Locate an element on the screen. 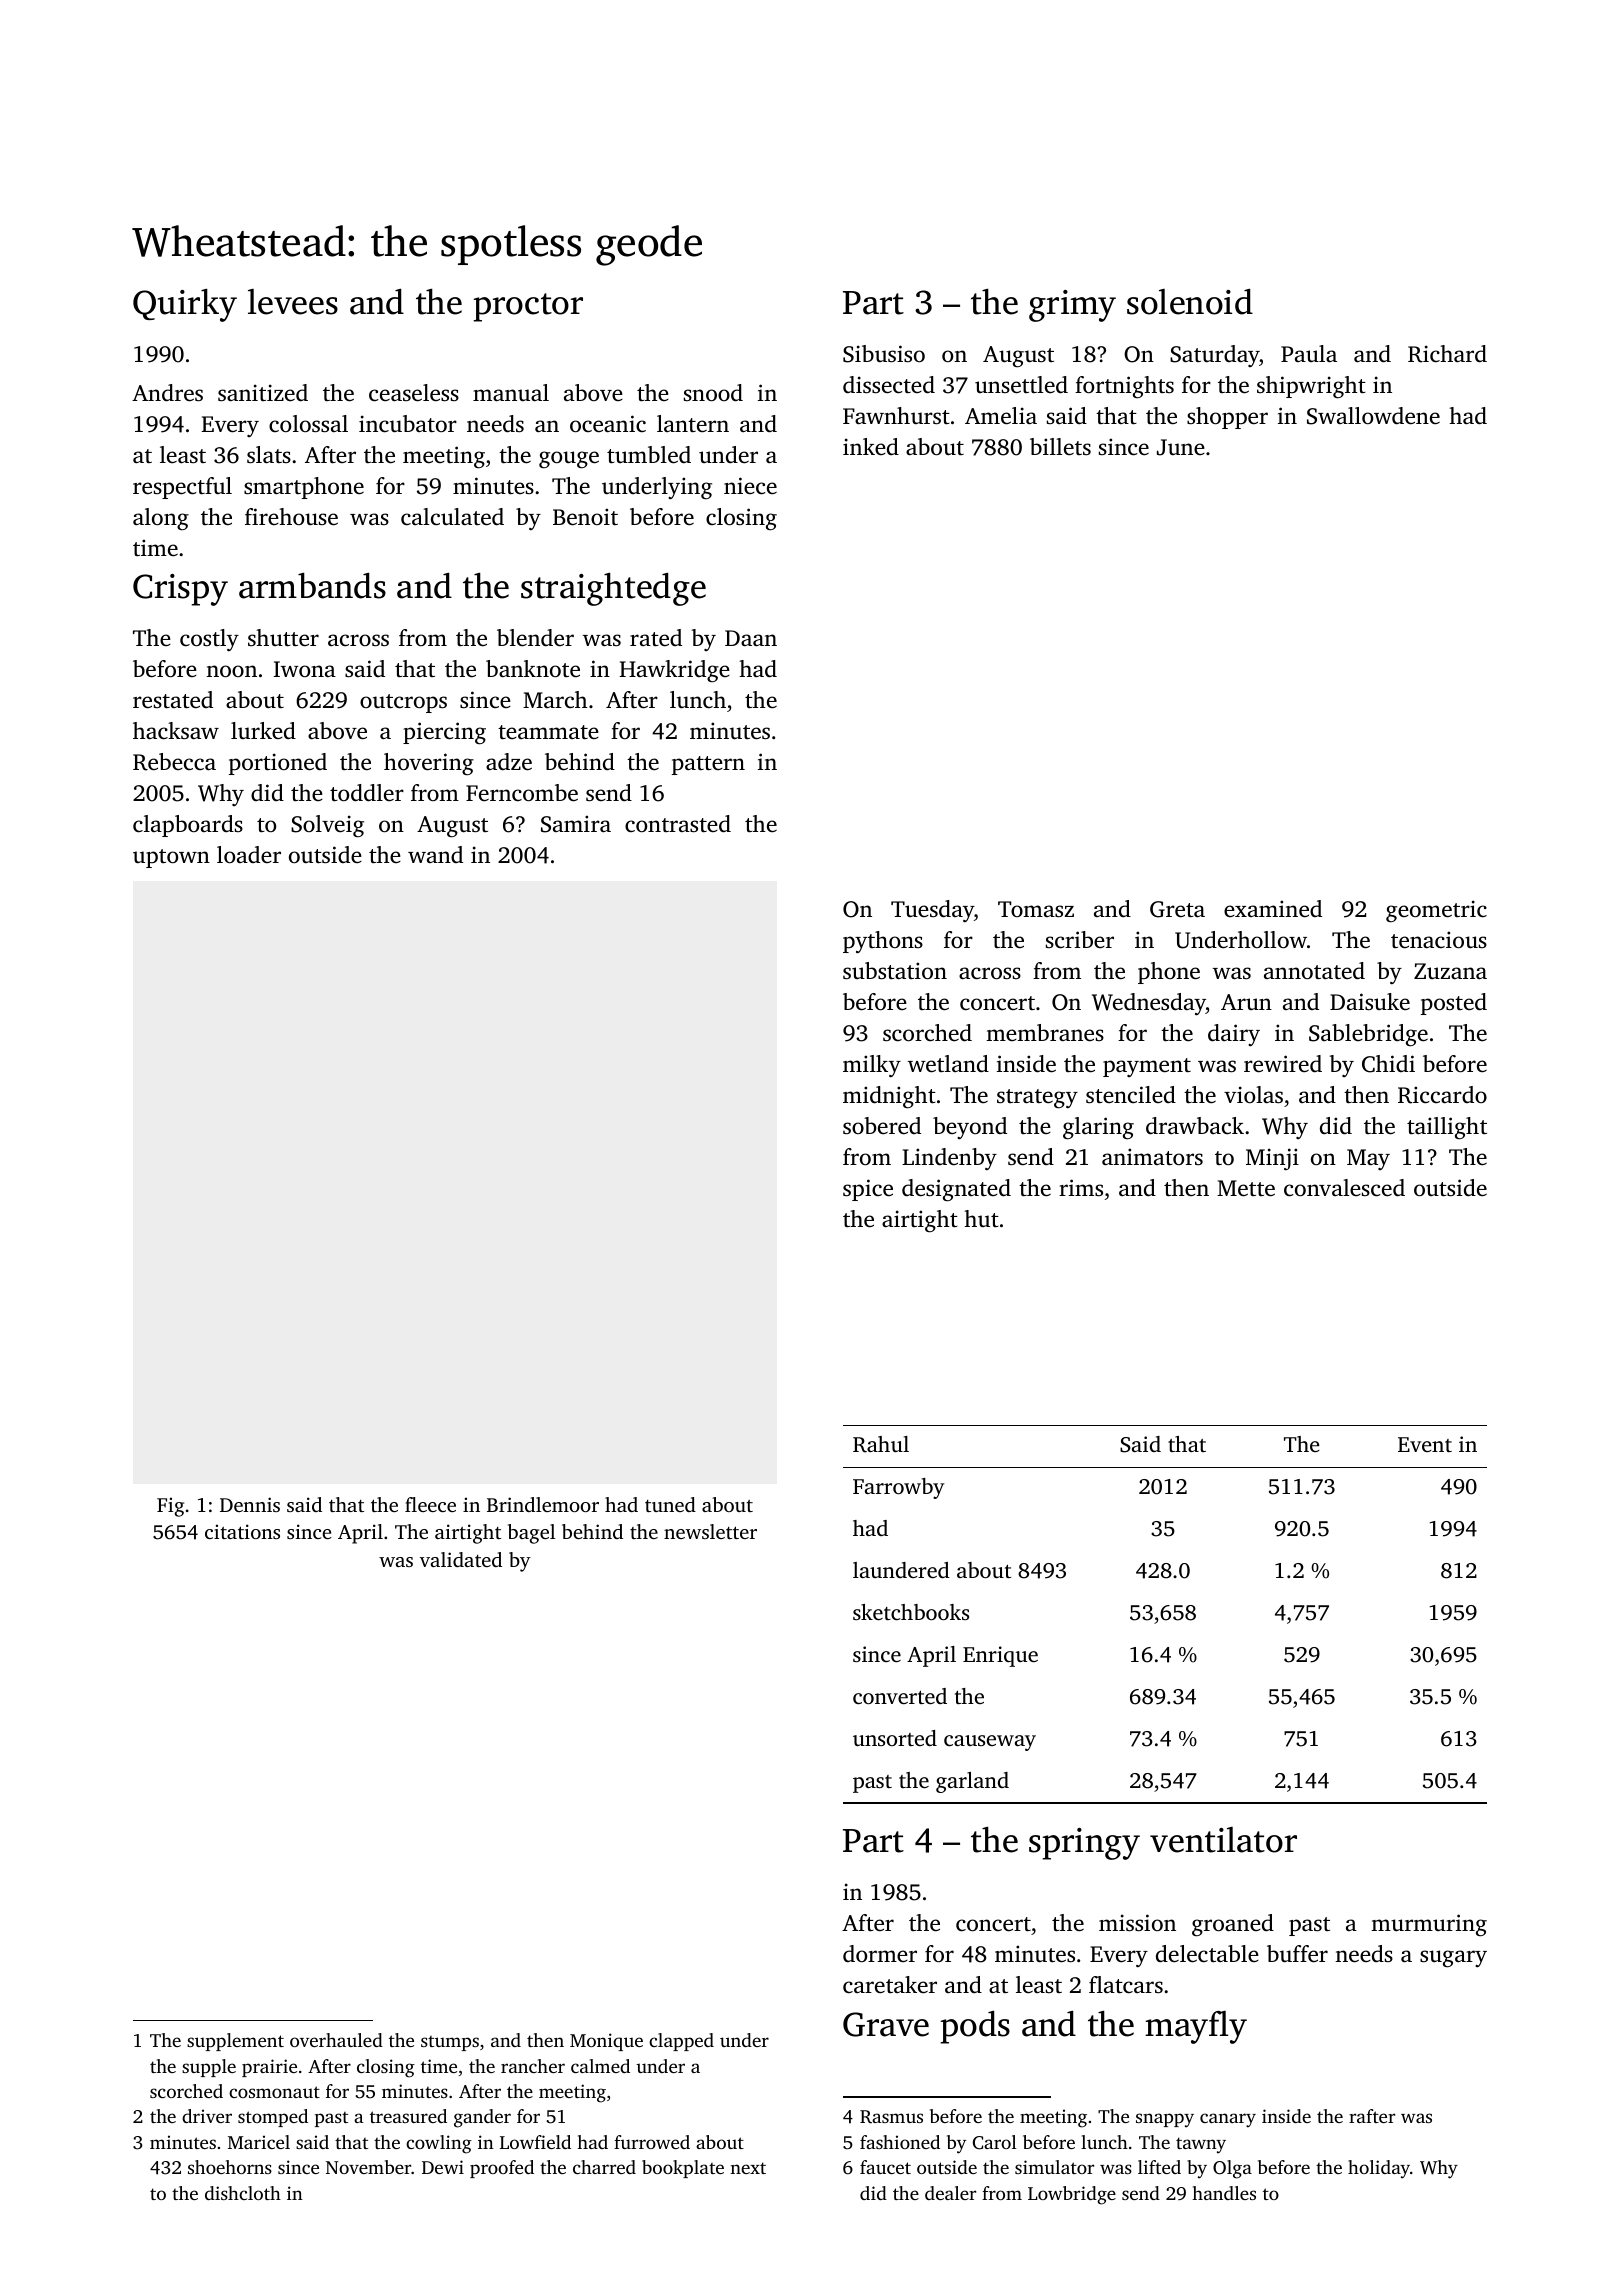  proctor is located at coordinates (528, 307).
